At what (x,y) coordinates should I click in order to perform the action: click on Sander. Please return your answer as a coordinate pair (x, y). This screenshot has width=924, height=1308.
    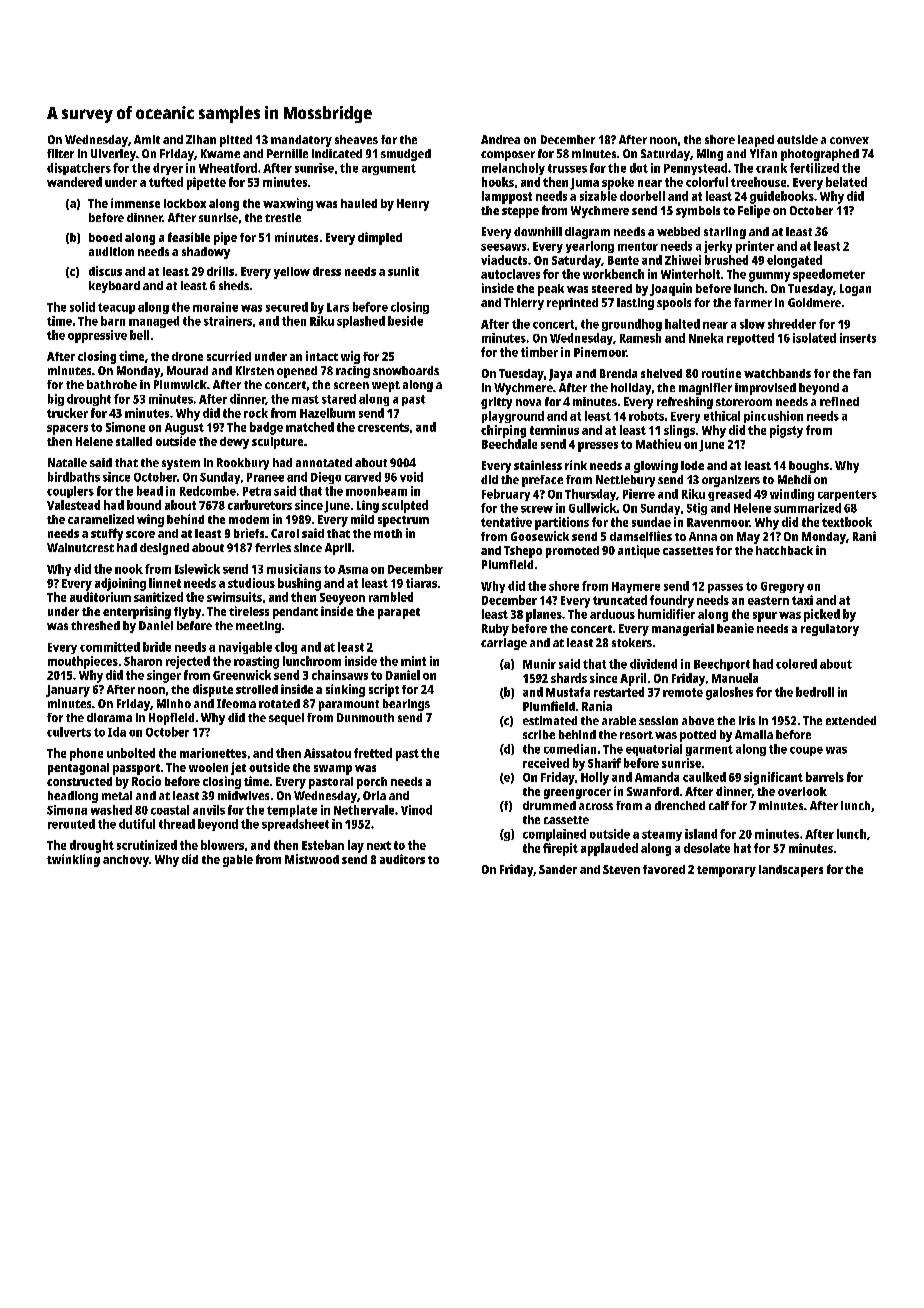
    Looking at the image, I should click on (558, 869).
